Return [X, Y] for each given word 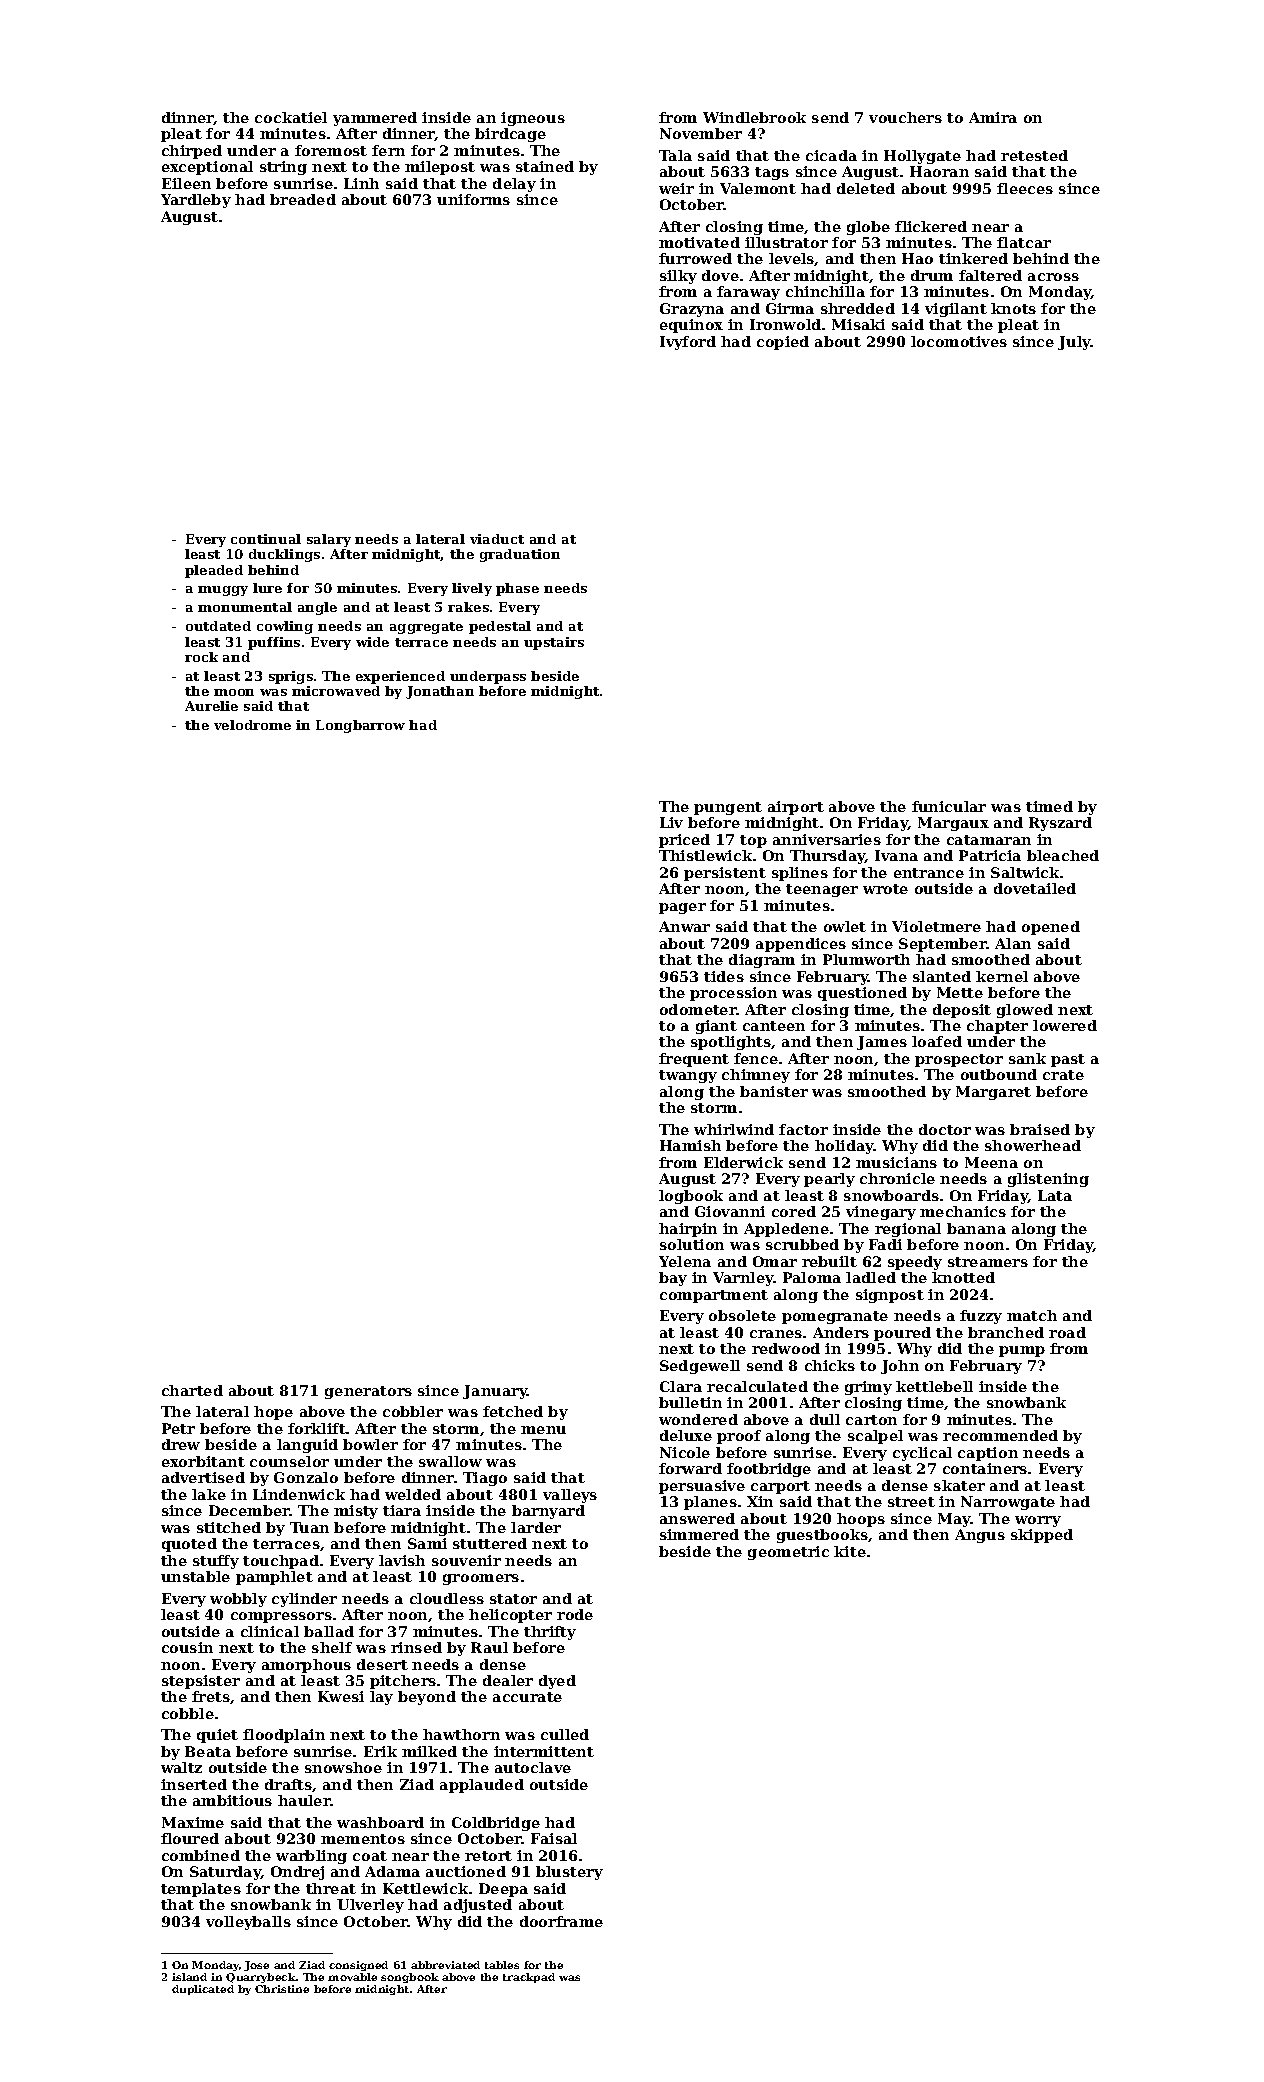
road [1067, 1332]
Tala [675, 155]
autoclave [533, 1767]
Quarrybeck [261, 1978]
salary [329, 540]
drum [932, 275]
